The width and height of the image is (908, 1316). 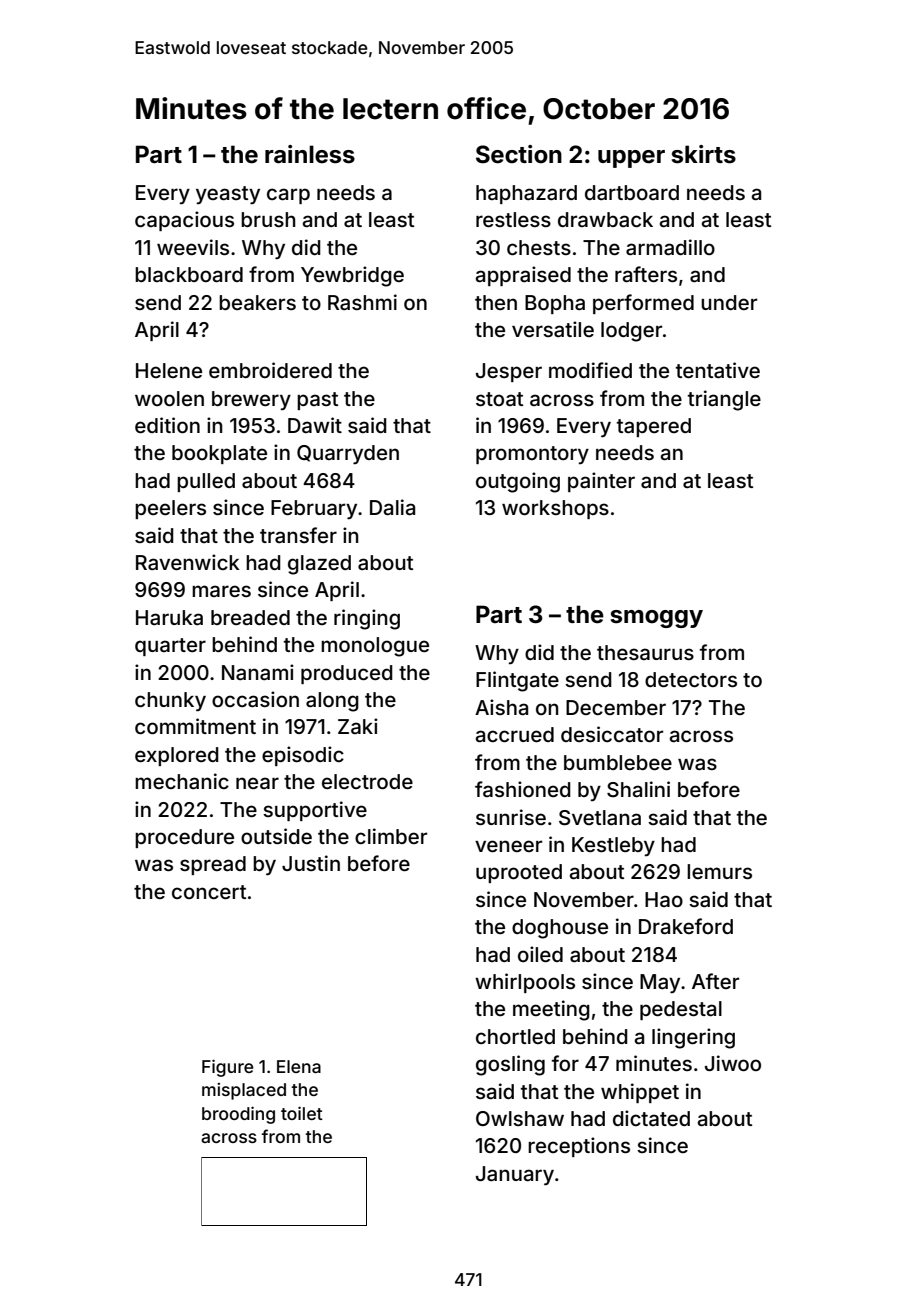 I want to click on past, so click(x=317, y=401).
